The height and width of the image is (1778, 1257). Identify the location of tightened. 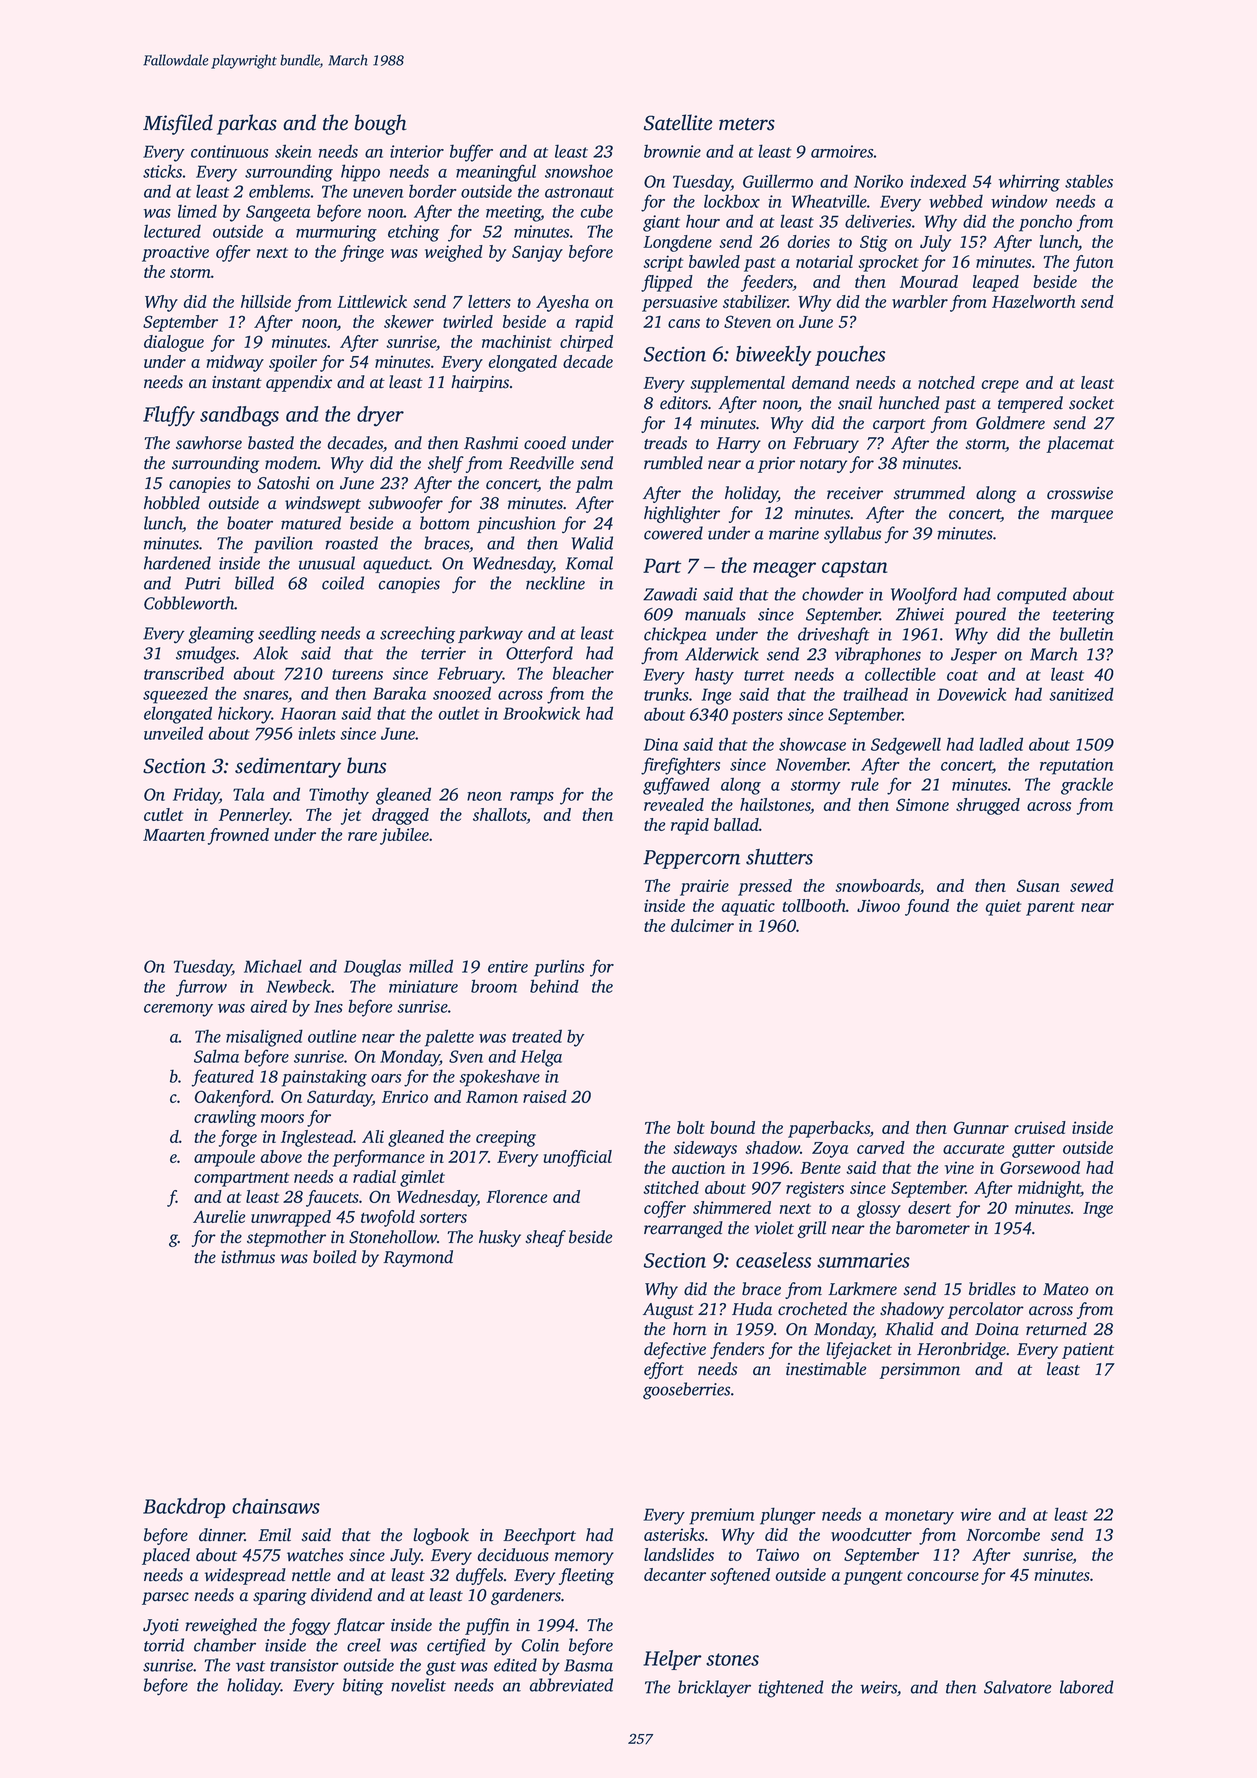
(791, 1689).
